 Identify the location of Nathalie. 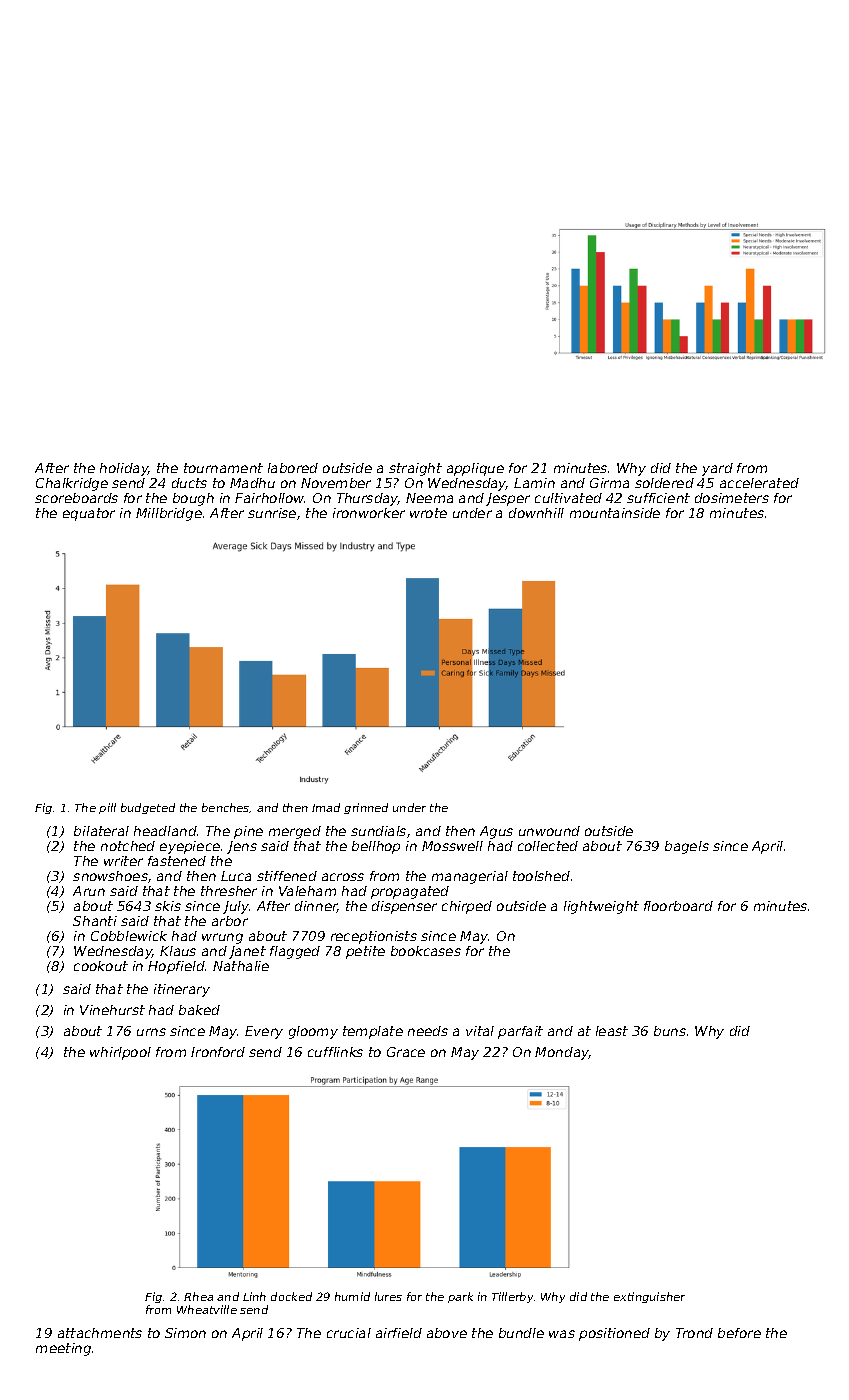
(241, 966).
